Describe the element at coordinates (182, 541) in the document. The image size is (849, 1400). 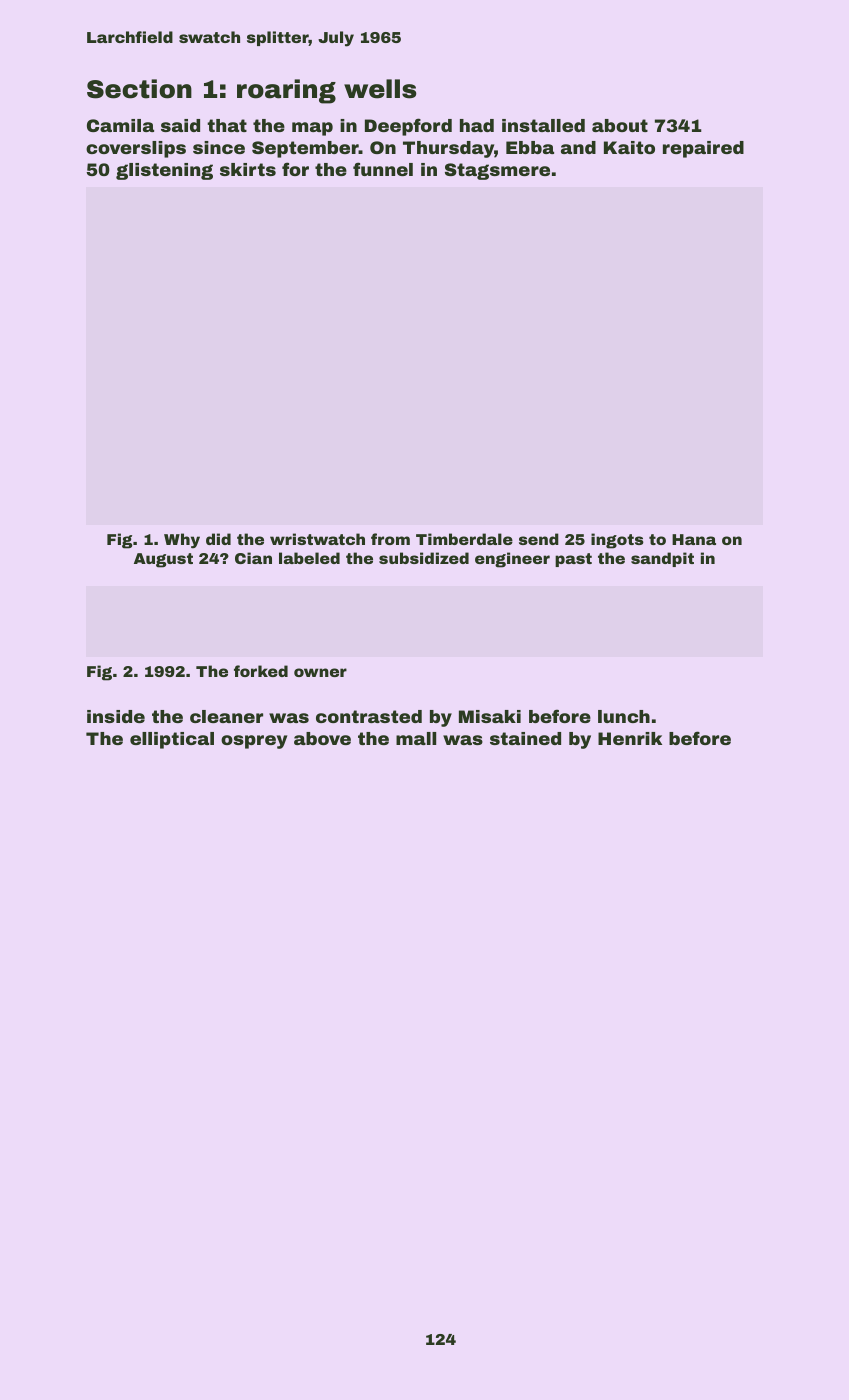
I see `Why` at that location.
